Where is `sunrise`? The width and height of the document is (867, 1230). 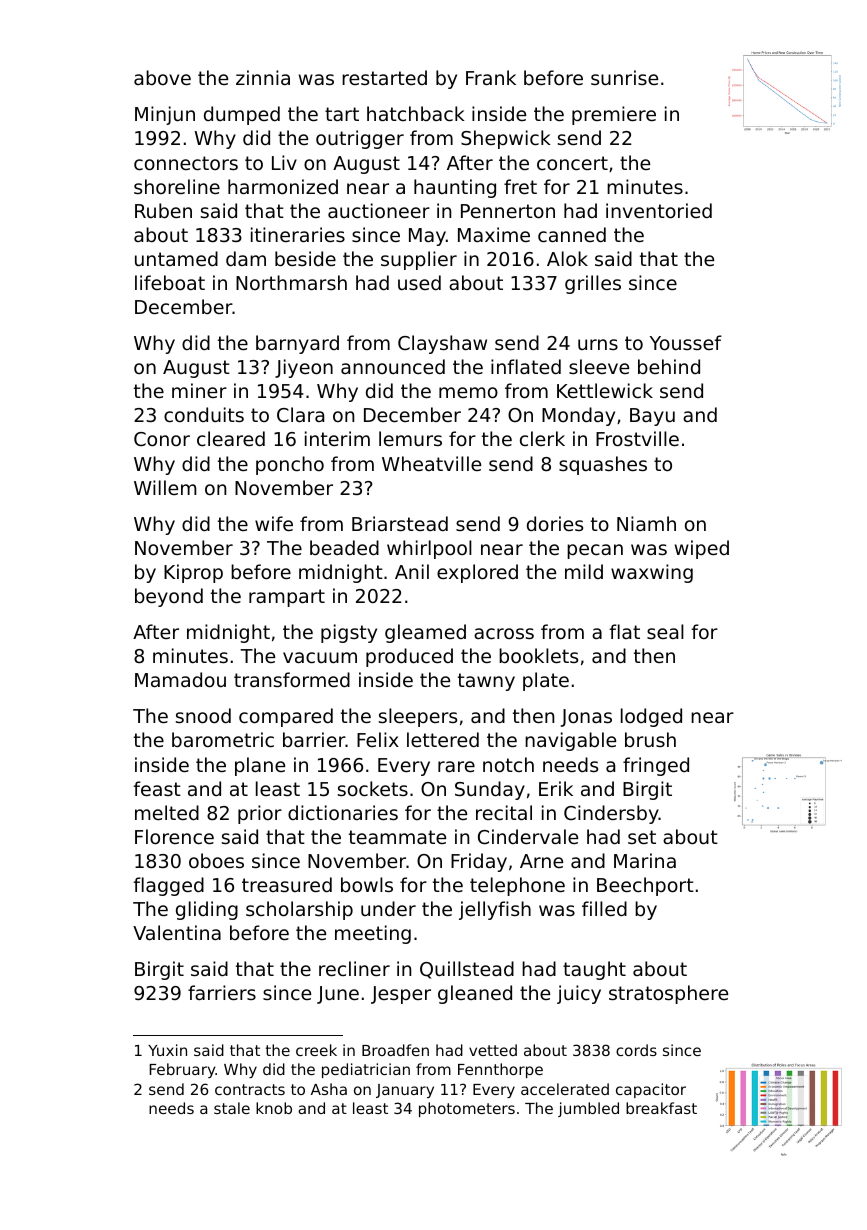 sunrise is located at coordinates (624, 77).
